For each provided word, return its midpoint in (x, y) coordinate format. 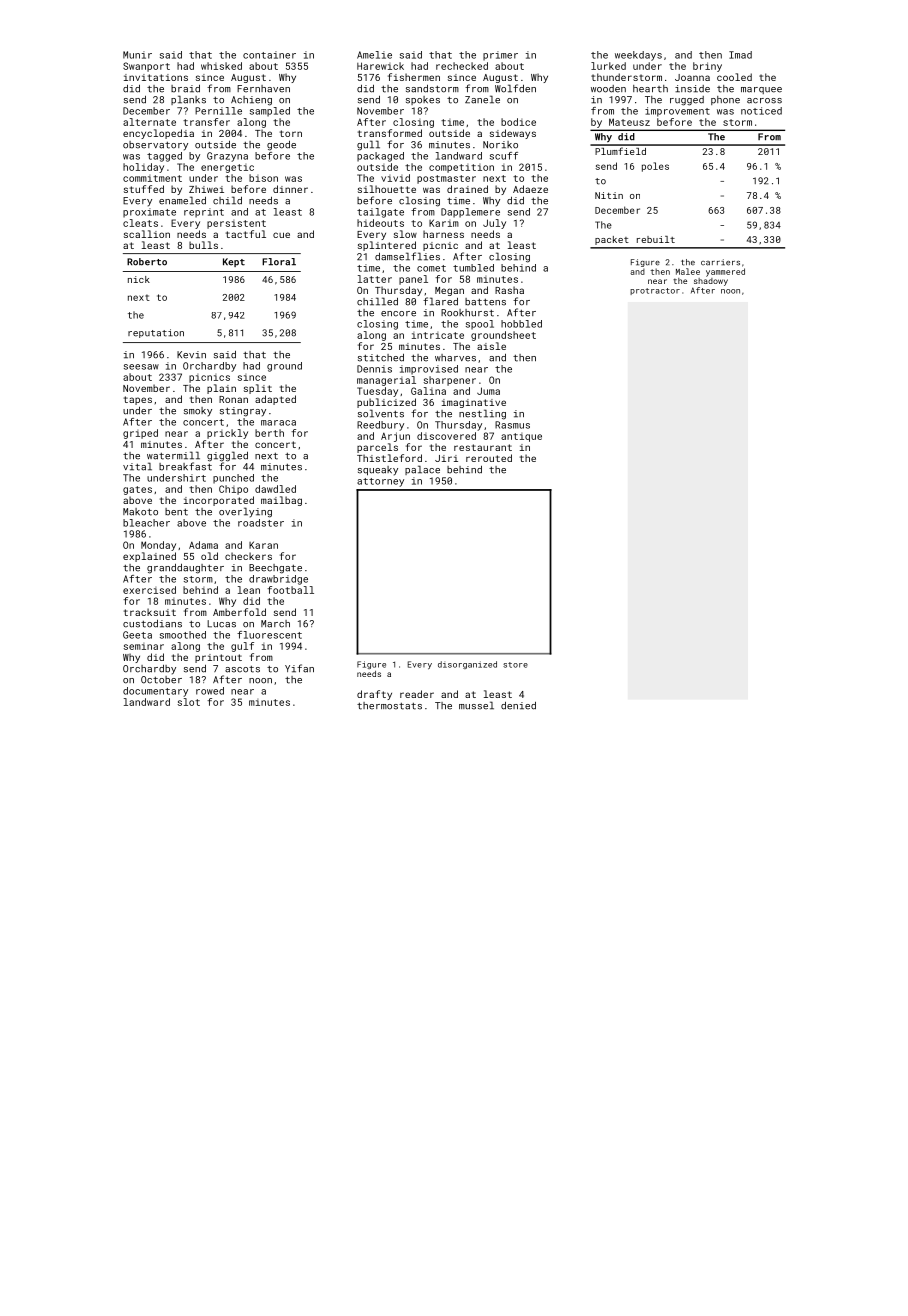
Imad (740, 55)
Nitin (609, 195)
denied (518, 706)
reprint (204, 213)
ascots (242, 669)
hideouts (380, 223)
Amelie (374, 55)
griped (140, 434)
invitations (156, 77)
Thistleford (389, 458)
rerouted (489, 458)
